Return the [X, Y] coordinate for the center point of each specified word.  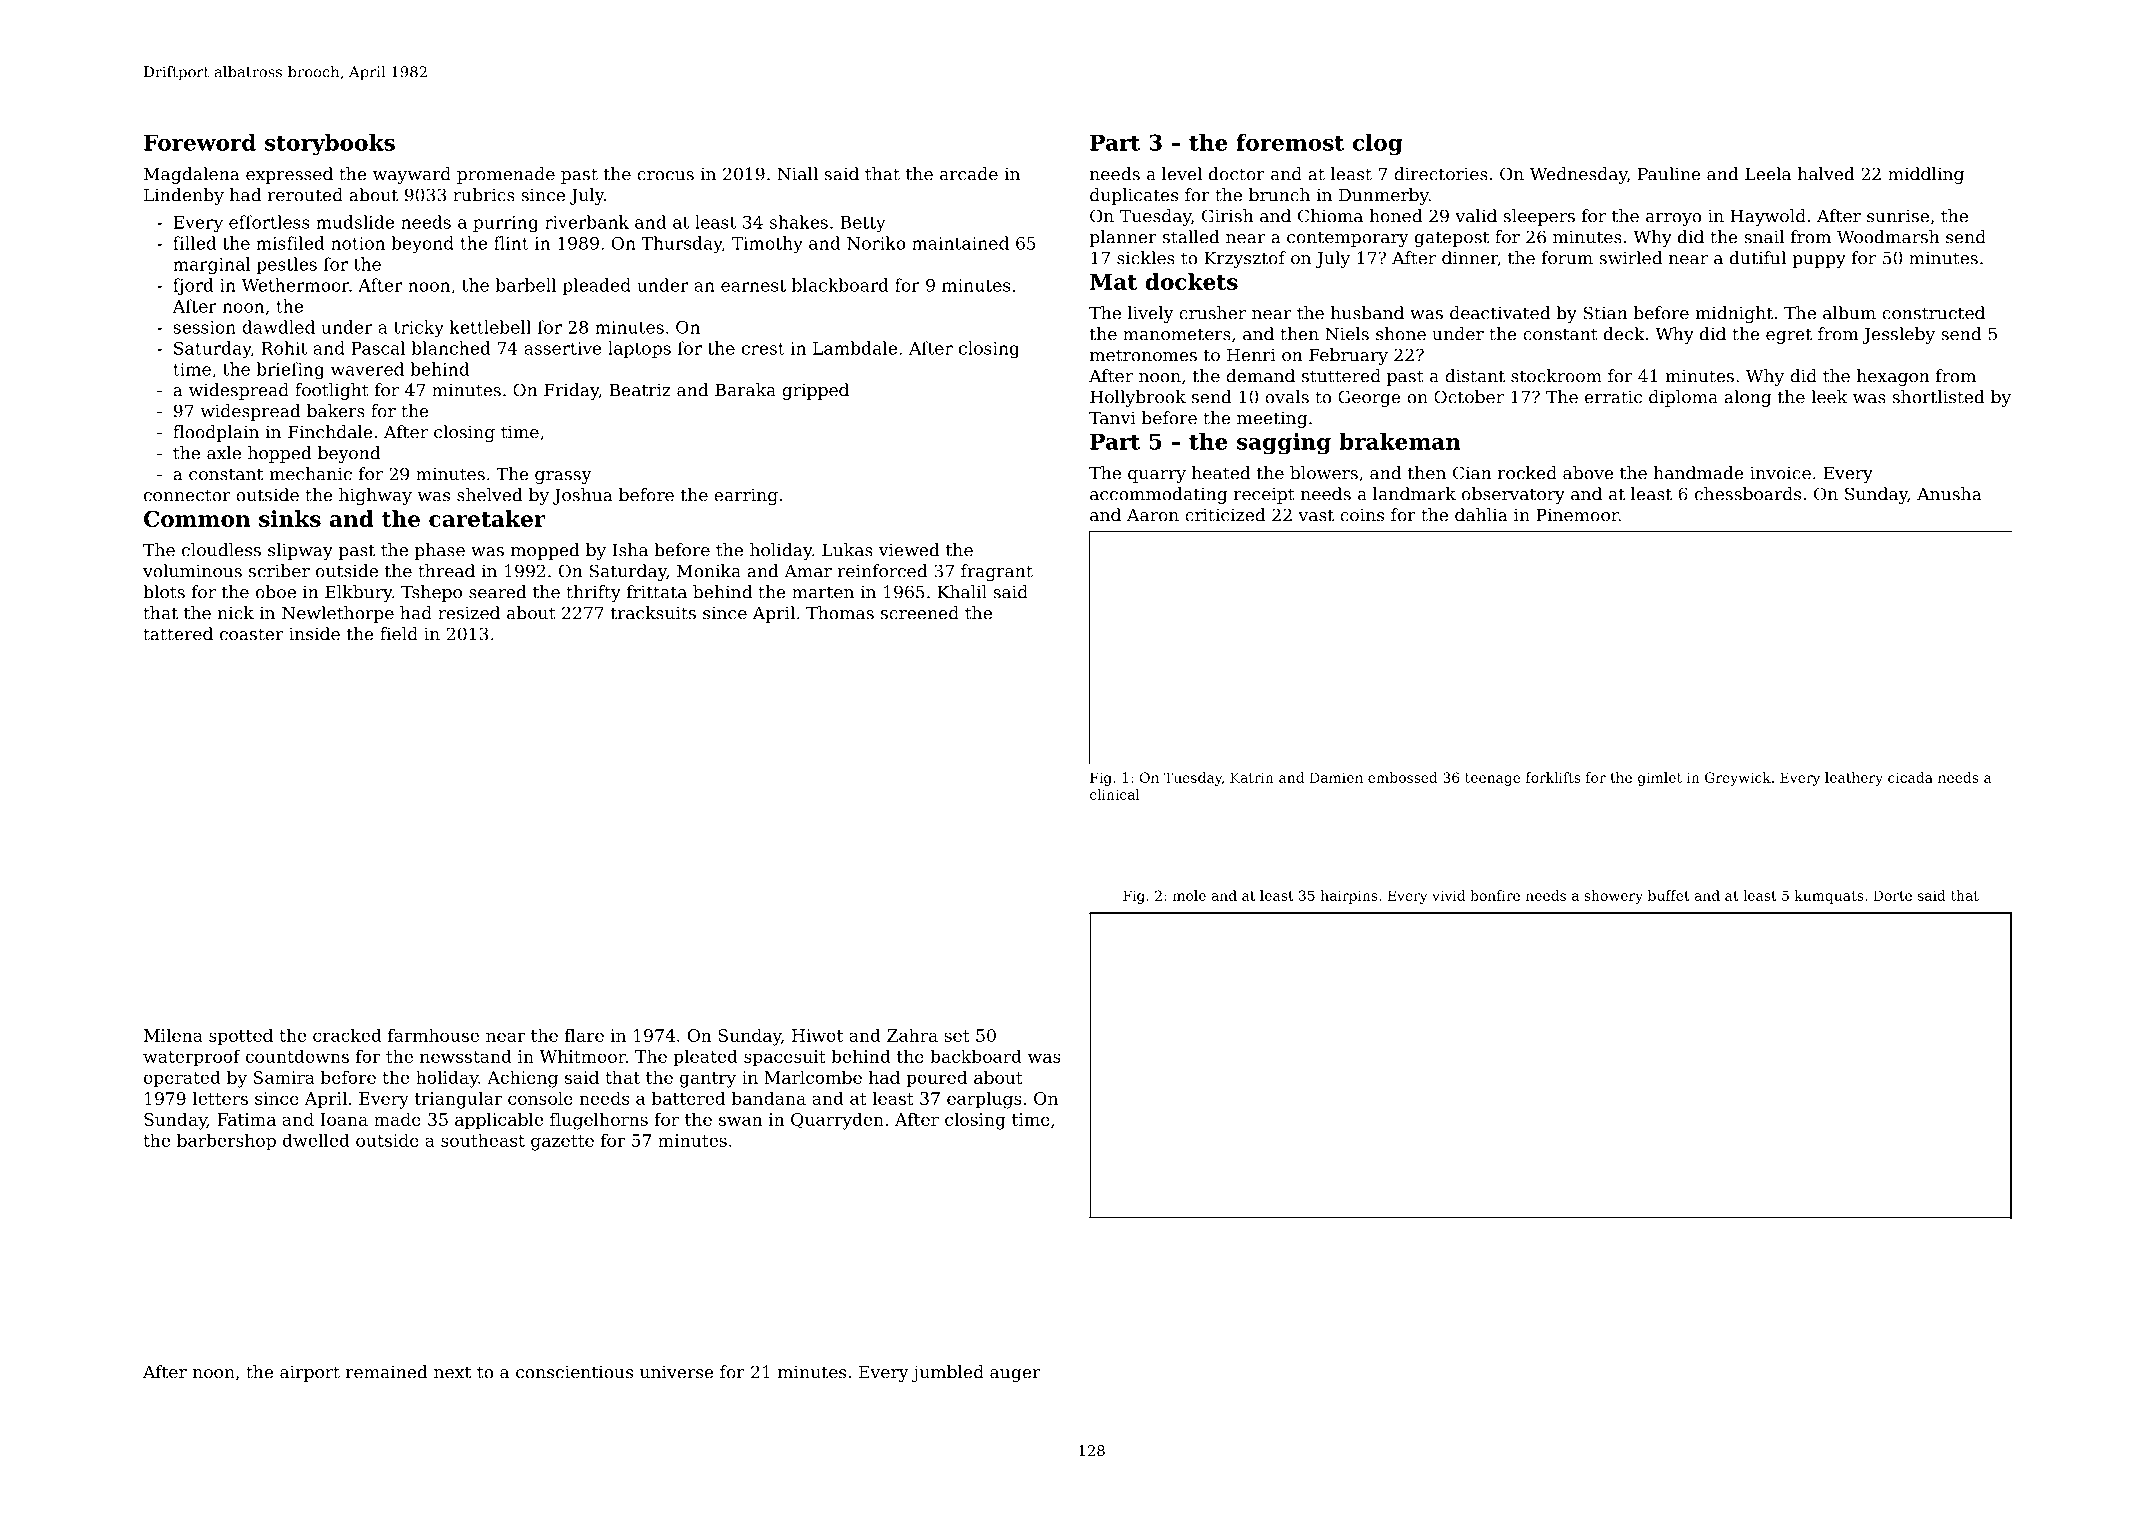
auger [1015, 1375]
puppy [1819, 261]
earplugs [984, 1100]
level [1182, 174]
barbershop [226, 1142]
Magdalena [192, 175]
